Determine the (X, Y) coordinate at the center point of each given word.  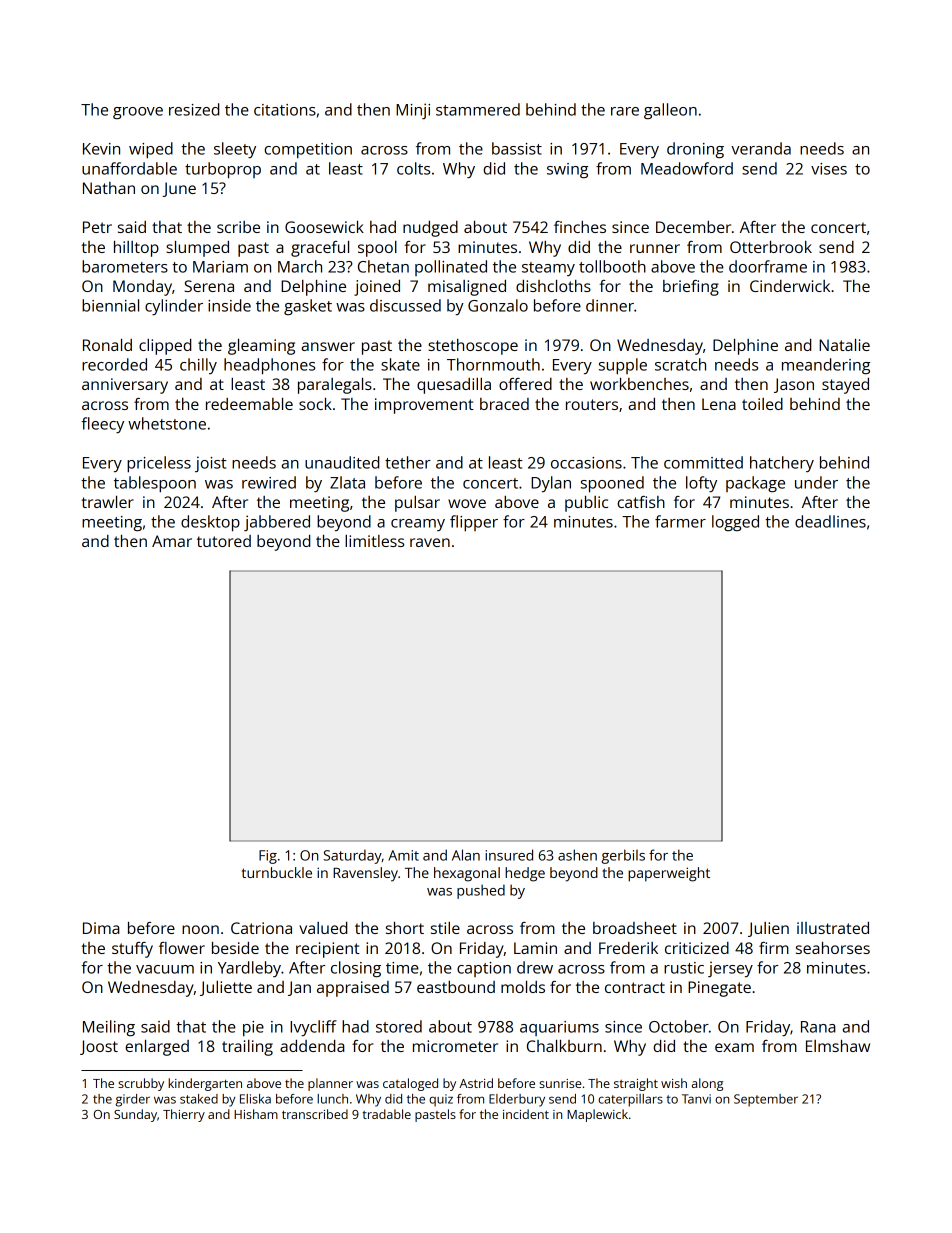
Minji (413, 111)
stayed (845, 386)
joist (211, 464)
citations (285, 110)
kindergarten (205, 1084)
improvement (424, 406)
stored (399, 1026)
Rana (818, 1027)
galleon (670, 111)
